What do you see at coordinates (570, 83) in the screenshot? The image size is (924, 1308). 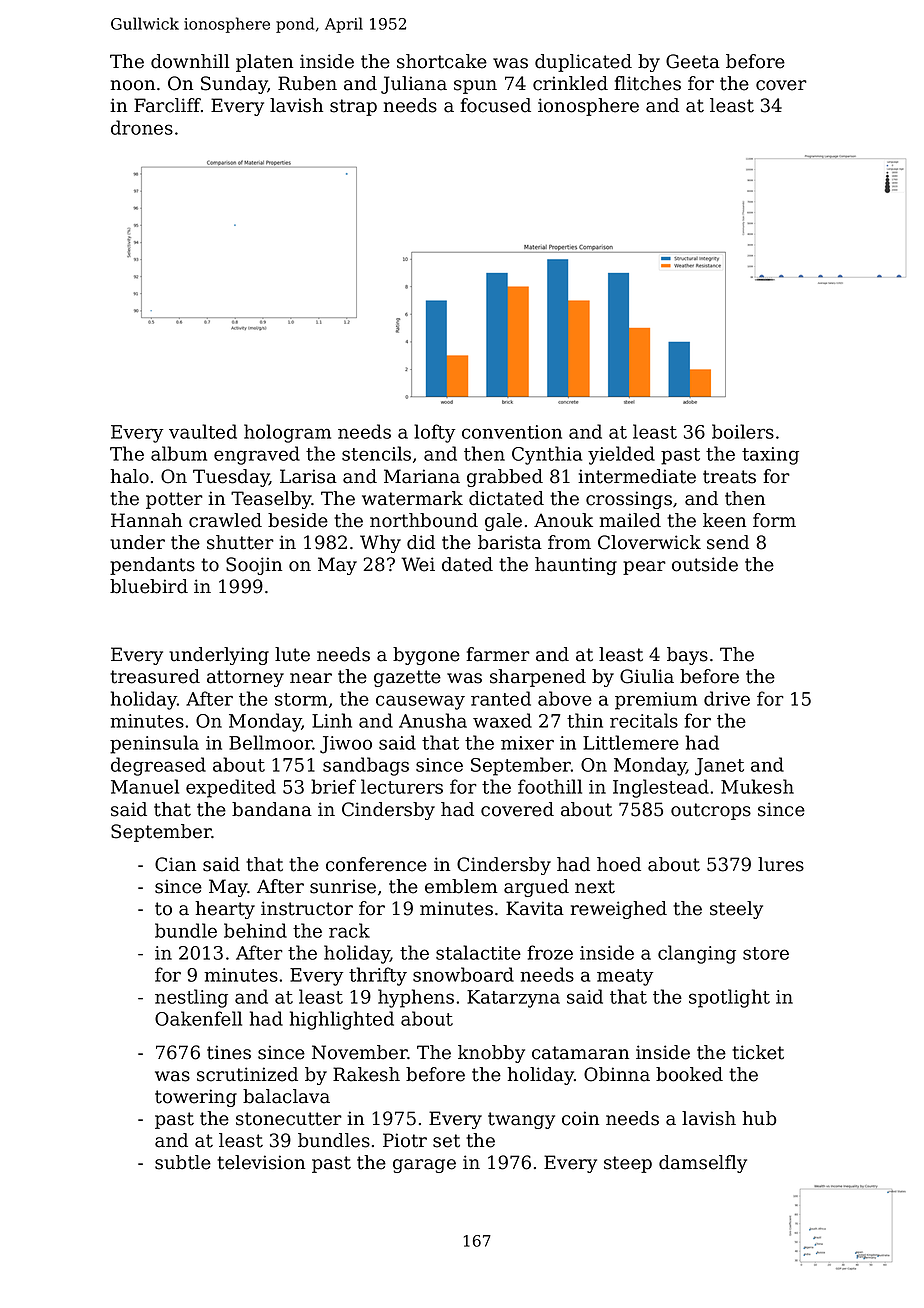 I see `crinkled` at bounding box center [570, 83].
